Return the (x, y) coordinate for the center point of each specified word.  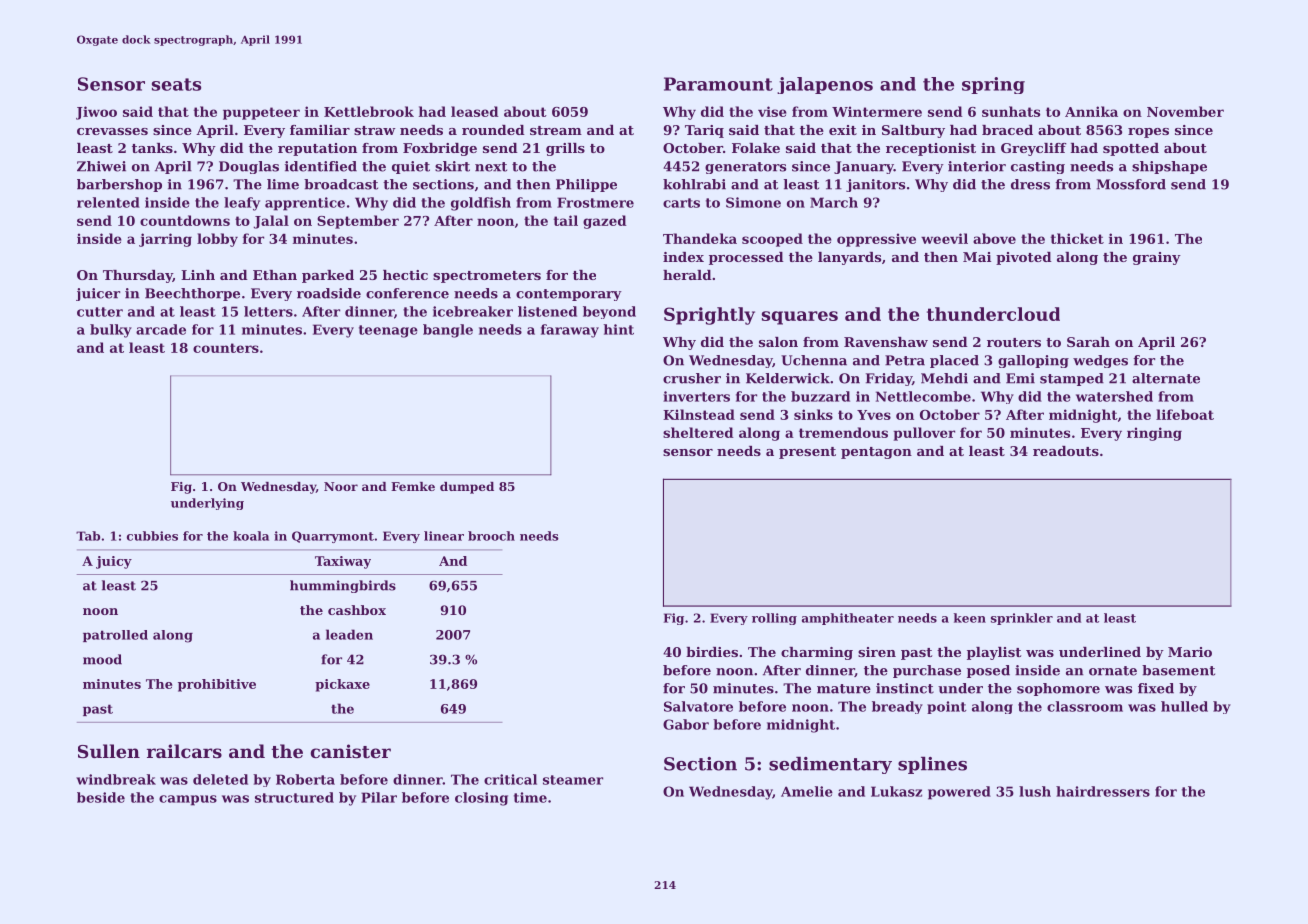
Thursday (138, 276)
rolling (774, 619)
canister (350, 751)
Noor (341, 486)
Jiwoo (96, 113)
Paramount (718, 84)
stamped (1072, 379)
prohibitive (217, 685)
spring (993, 85)
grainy (1157, 258)
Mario (1190, 652)
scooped (772, 240)
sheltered (698, 432)
